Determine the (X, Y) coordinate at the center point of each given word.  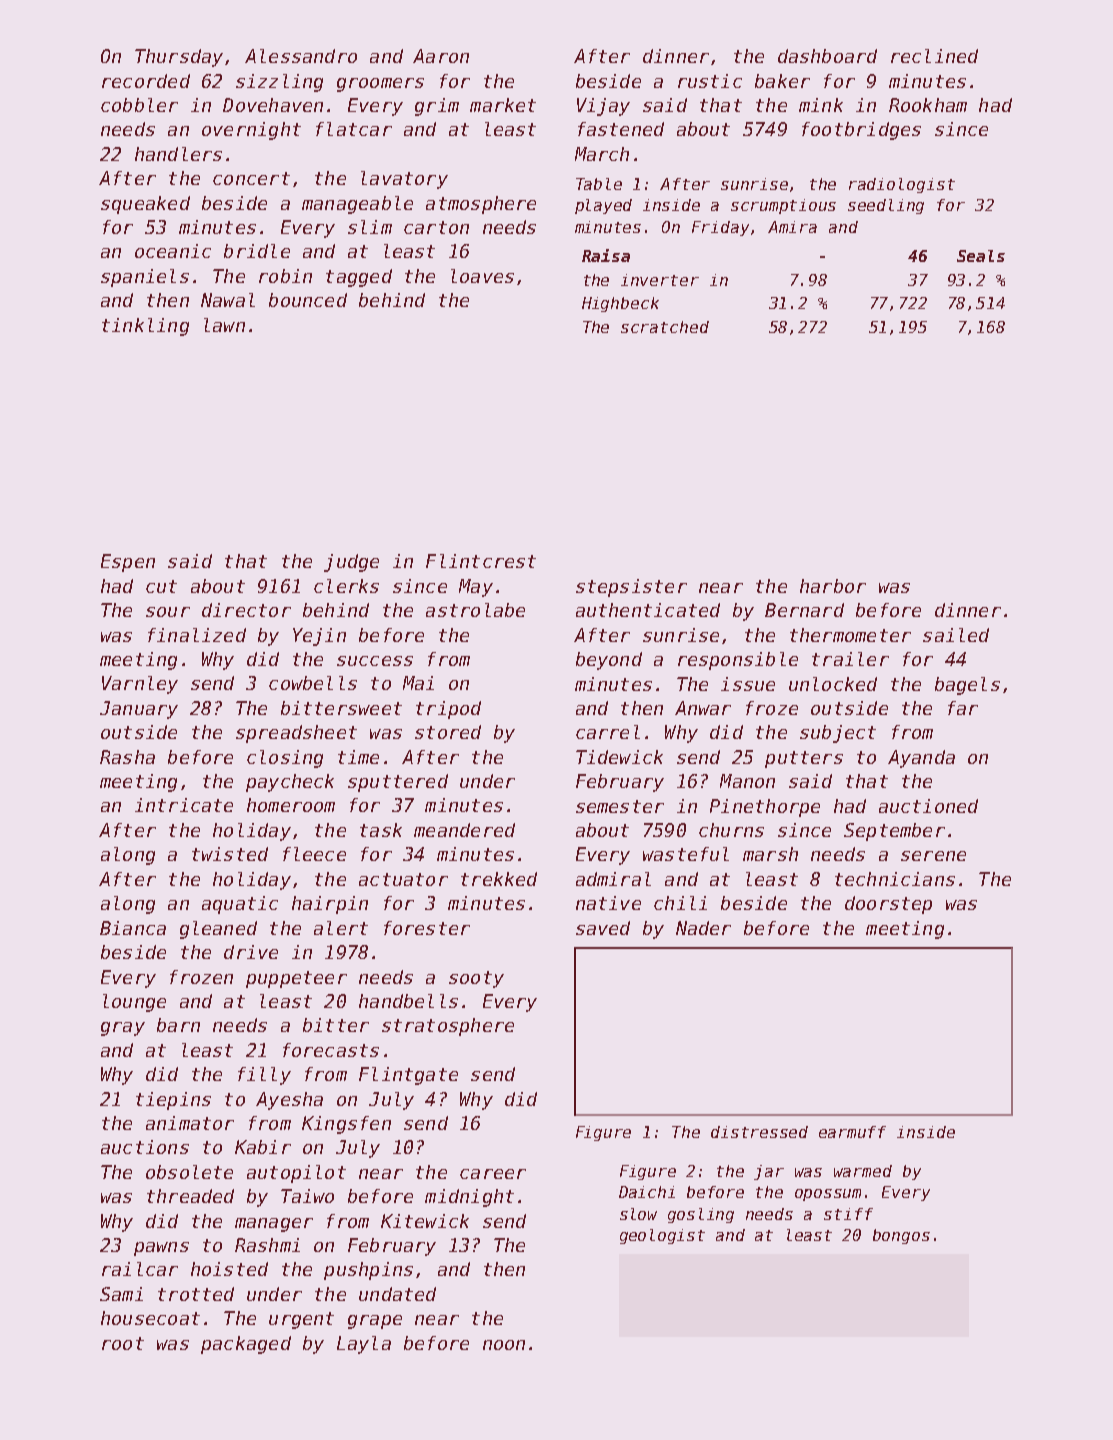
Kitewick (425, 1221)
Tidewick (619, 757)
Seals (981, 256)
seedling (886, 206)
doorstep (888, 905)
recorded (146, 81)
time (358, 757)
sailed (956, 635)
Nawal (228, 300)
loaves (482, 276)
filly (264, 1076)
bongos (901, 1236)
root (123, 1343)
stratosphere (448, 1027)
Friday (720, 228)
